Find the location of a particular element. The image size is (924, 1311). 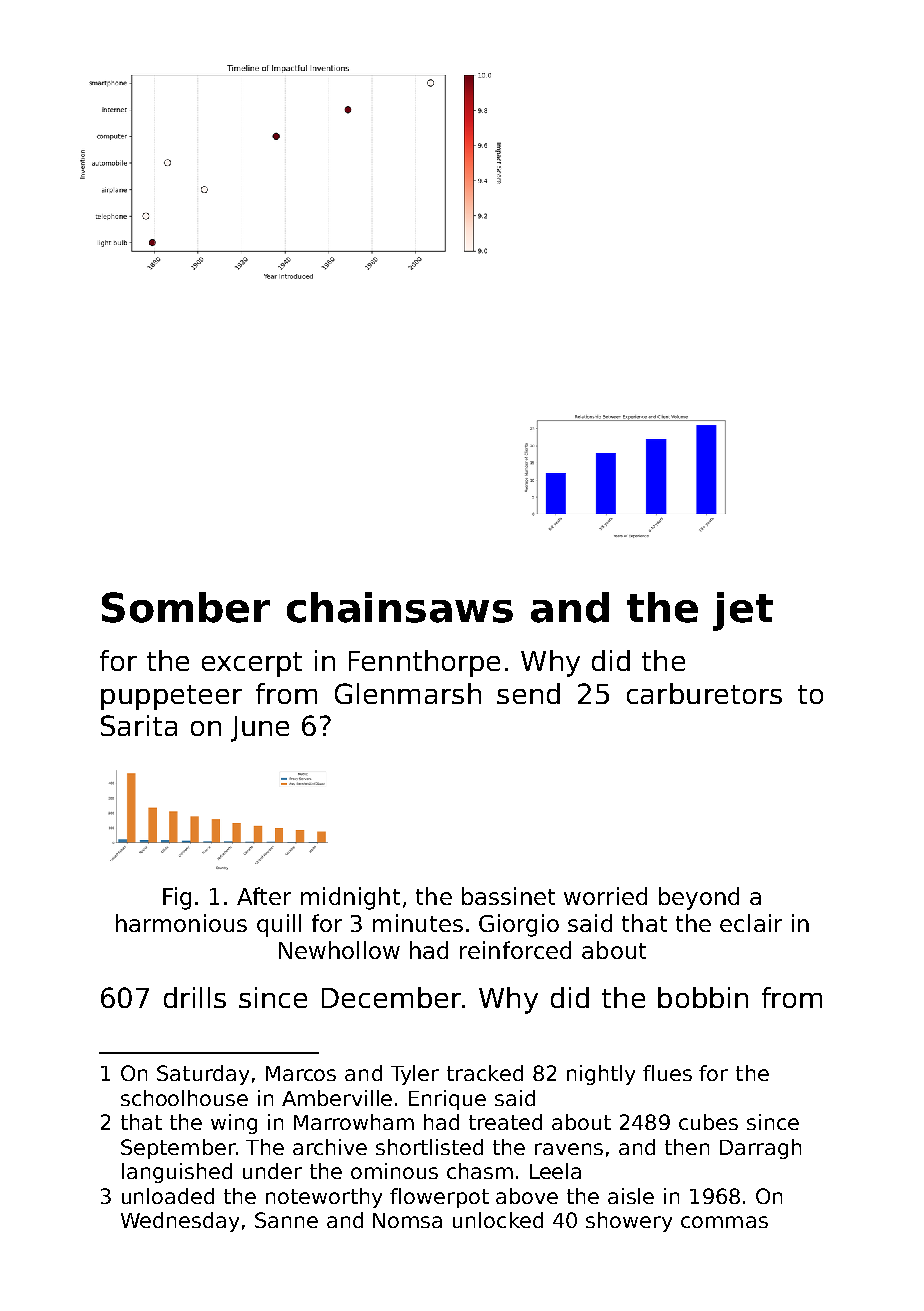

worried is located at coordinates (605, 896).
